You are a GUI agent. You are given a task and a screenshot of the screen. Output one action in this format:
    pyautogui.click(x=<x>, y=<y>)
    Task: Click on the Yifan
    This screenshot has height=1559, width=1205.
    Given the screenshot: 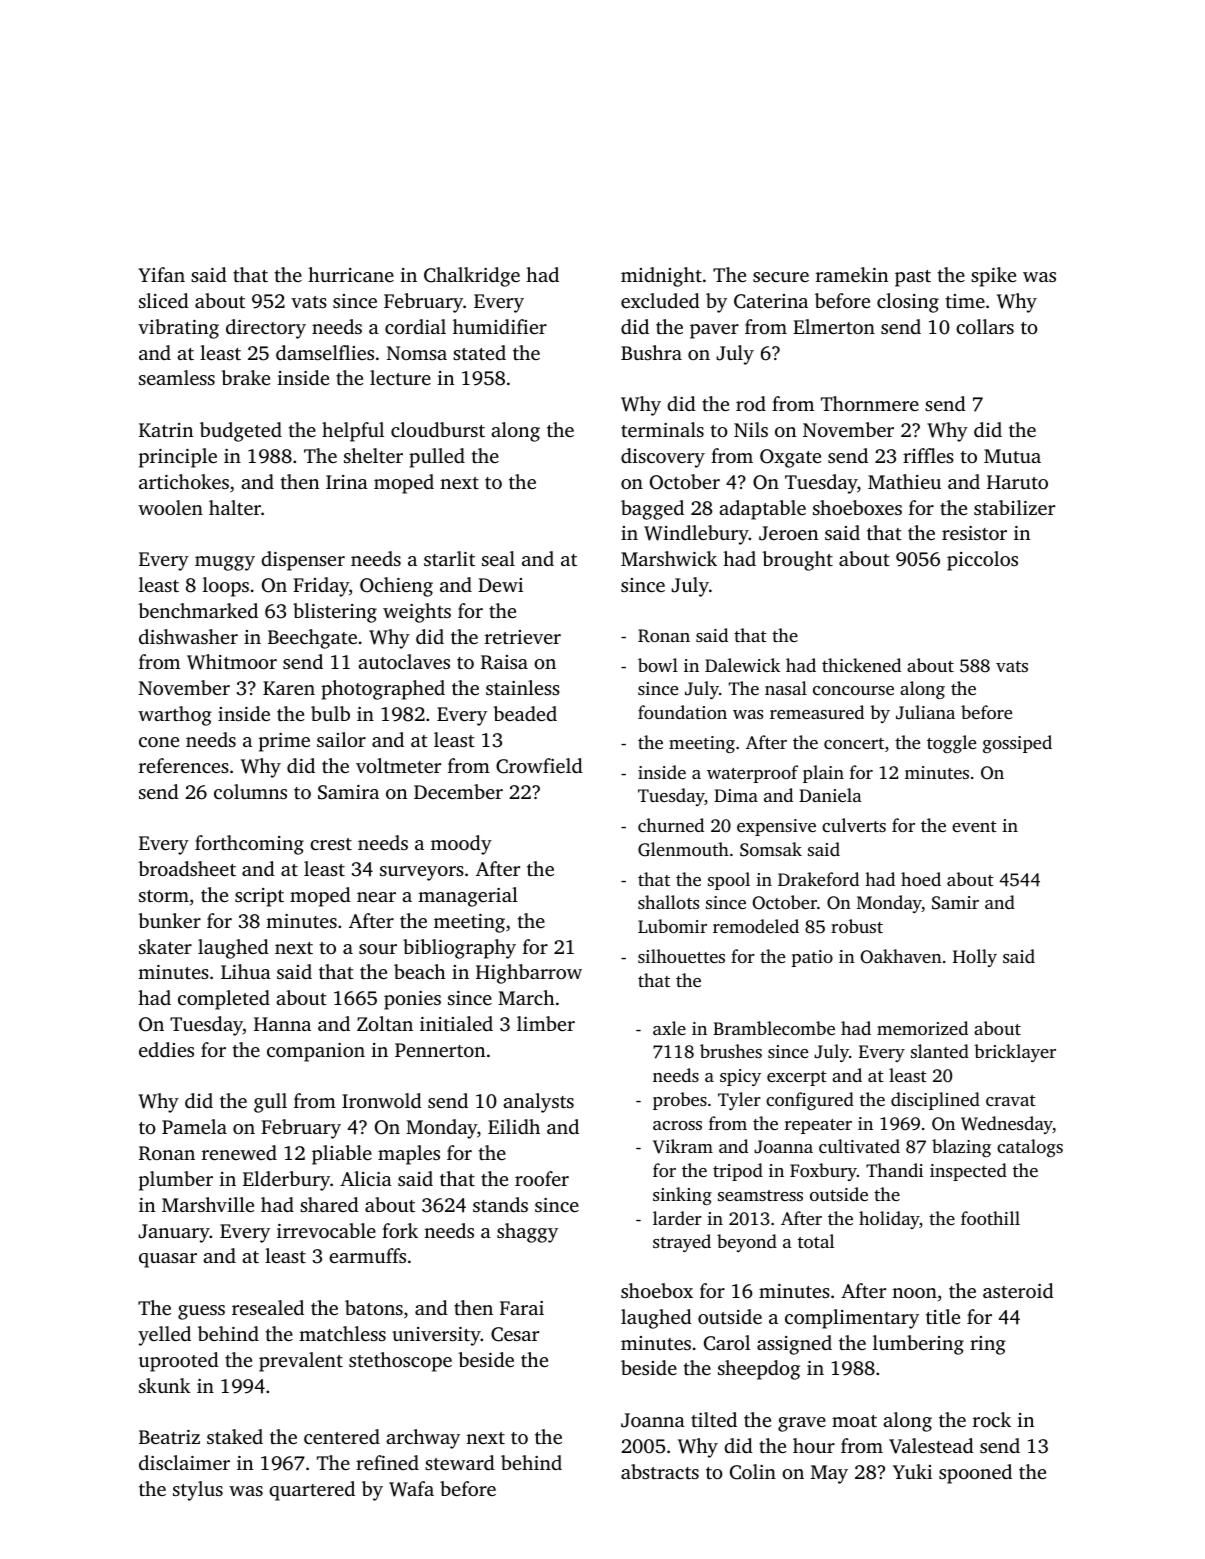 What is the action you would take?
    pyautogui.click(x=161, y=274)
